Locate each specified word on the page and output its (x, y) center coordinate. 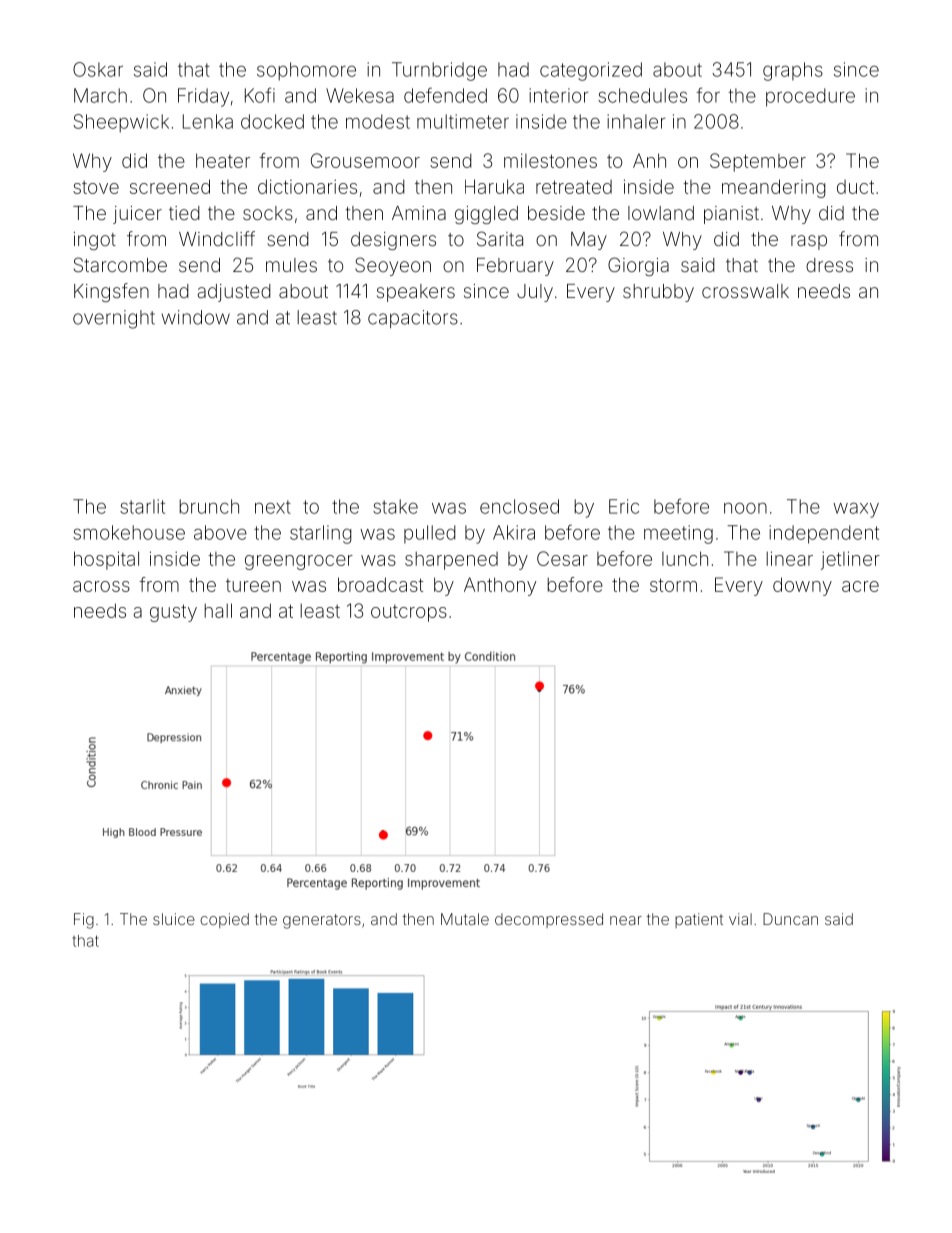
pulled (430, 534)
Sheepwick (121, 123)
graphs (793, 71)
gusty (173, 613)
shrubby (658, 293)
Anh (649, 160)
